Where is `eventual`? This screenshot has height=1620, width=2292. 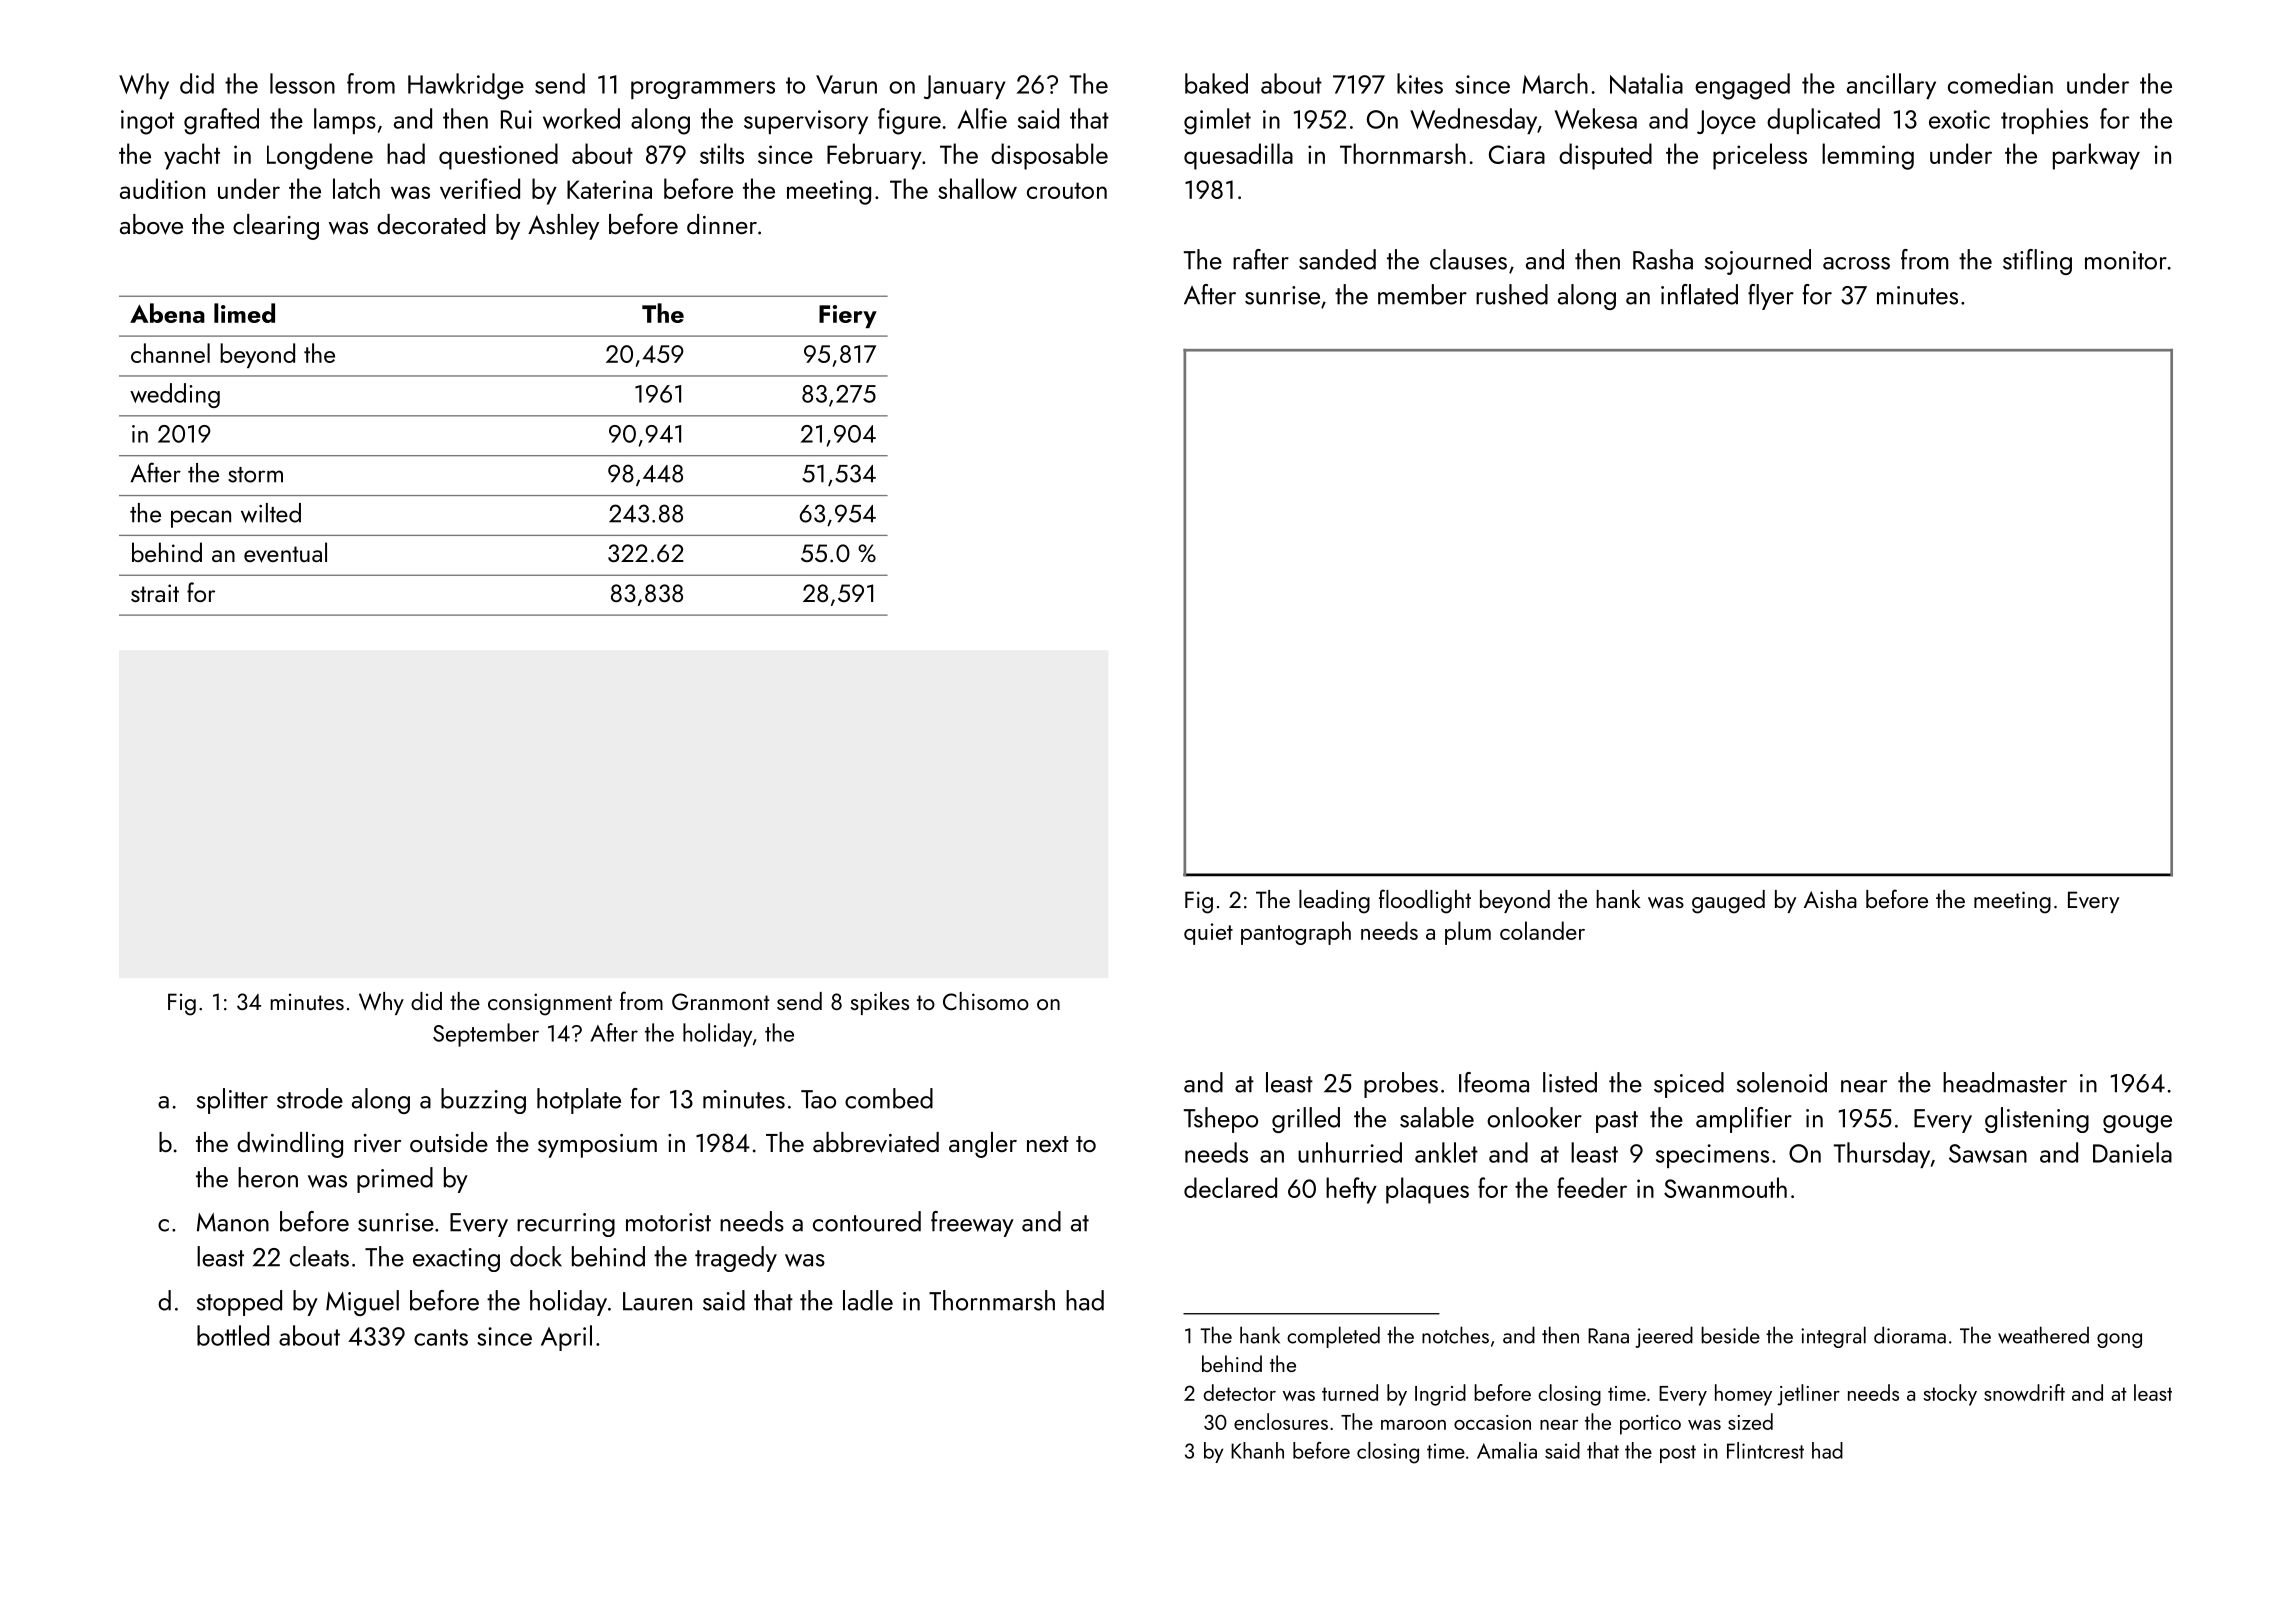 eventual is located at coordinates (285, 552).
